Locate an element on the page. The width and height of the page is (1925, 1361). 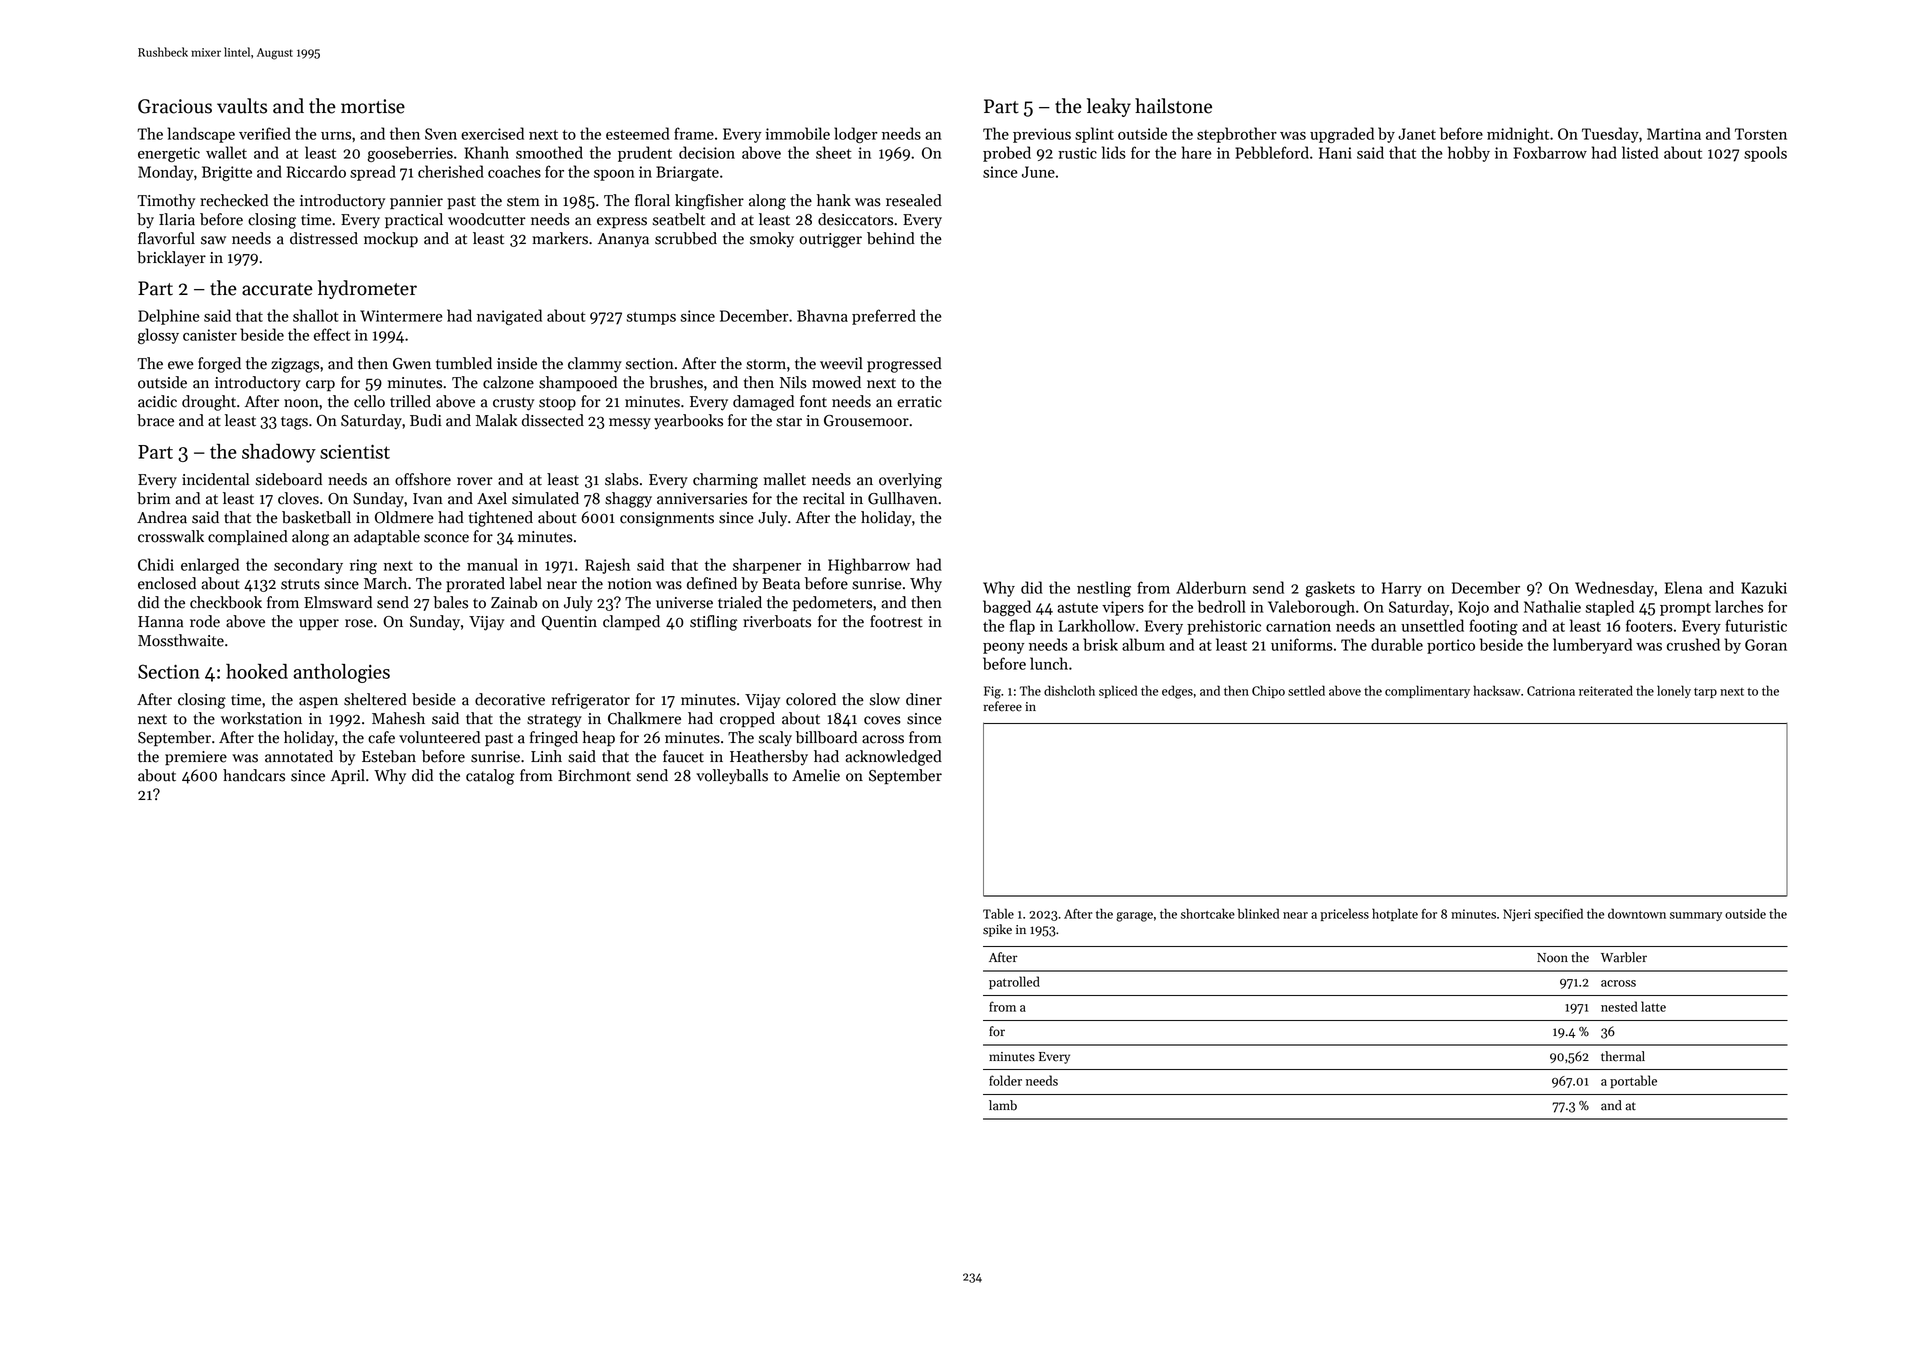
behind is located at coordinates (891, 238).
